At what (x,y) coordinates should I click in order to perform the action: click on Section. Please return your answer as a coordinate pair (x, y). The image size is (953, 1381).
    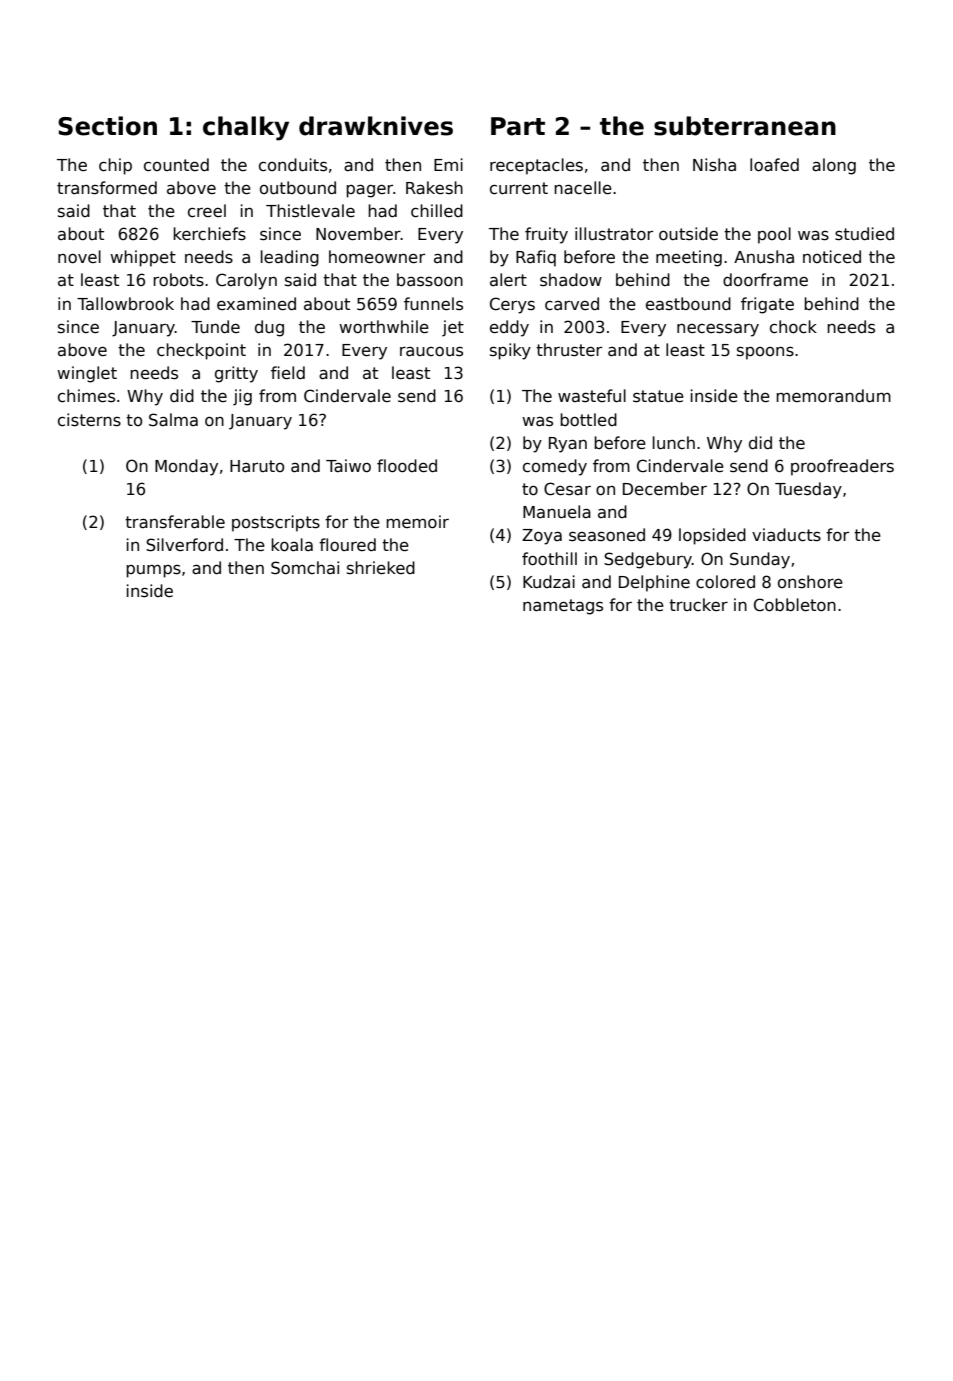
    Looking at the image, I should click on (107, 126).
